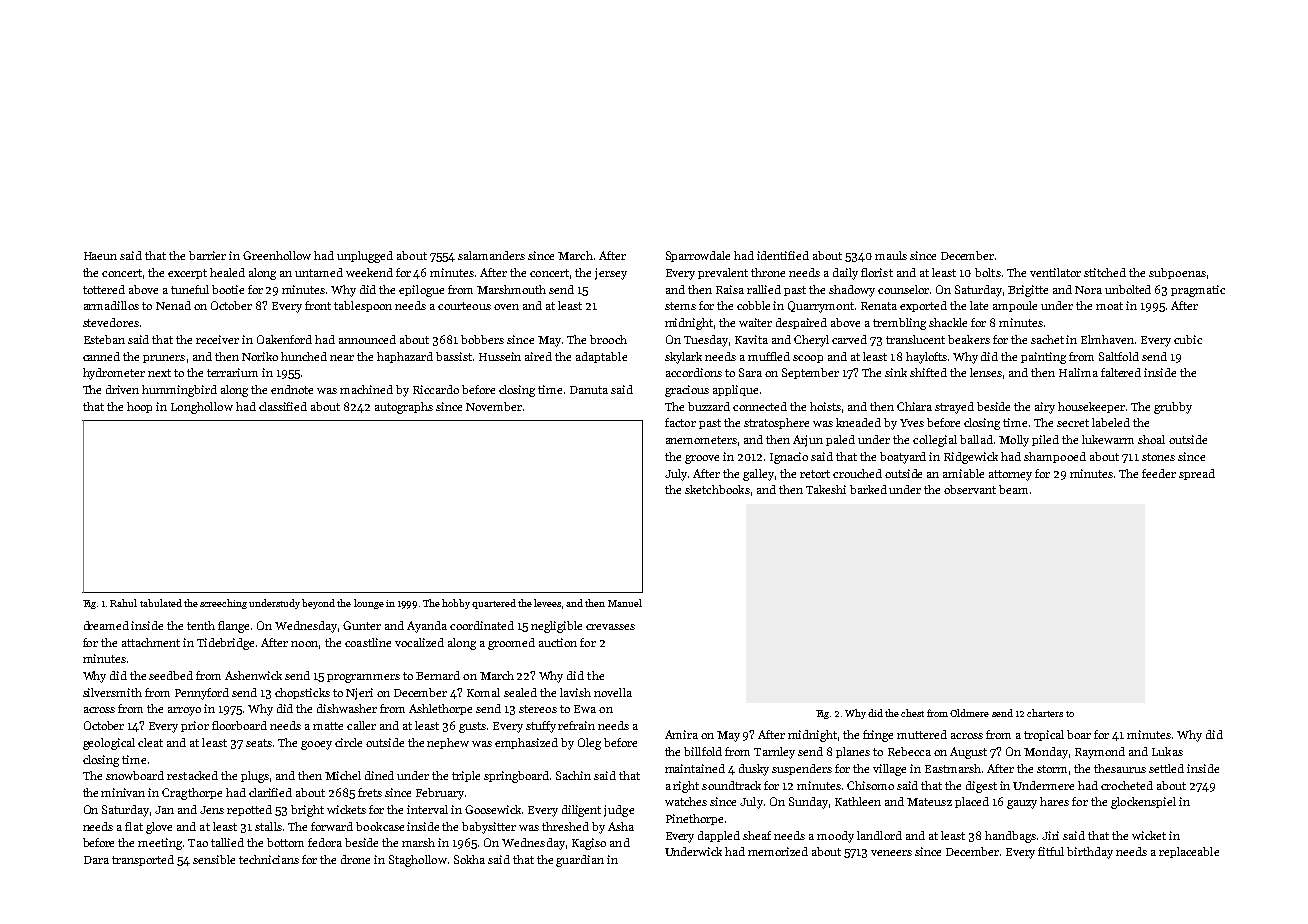  Describe the element at coordinates (1028, 291) in the screenshot. I see `Brigitte` at that location.
